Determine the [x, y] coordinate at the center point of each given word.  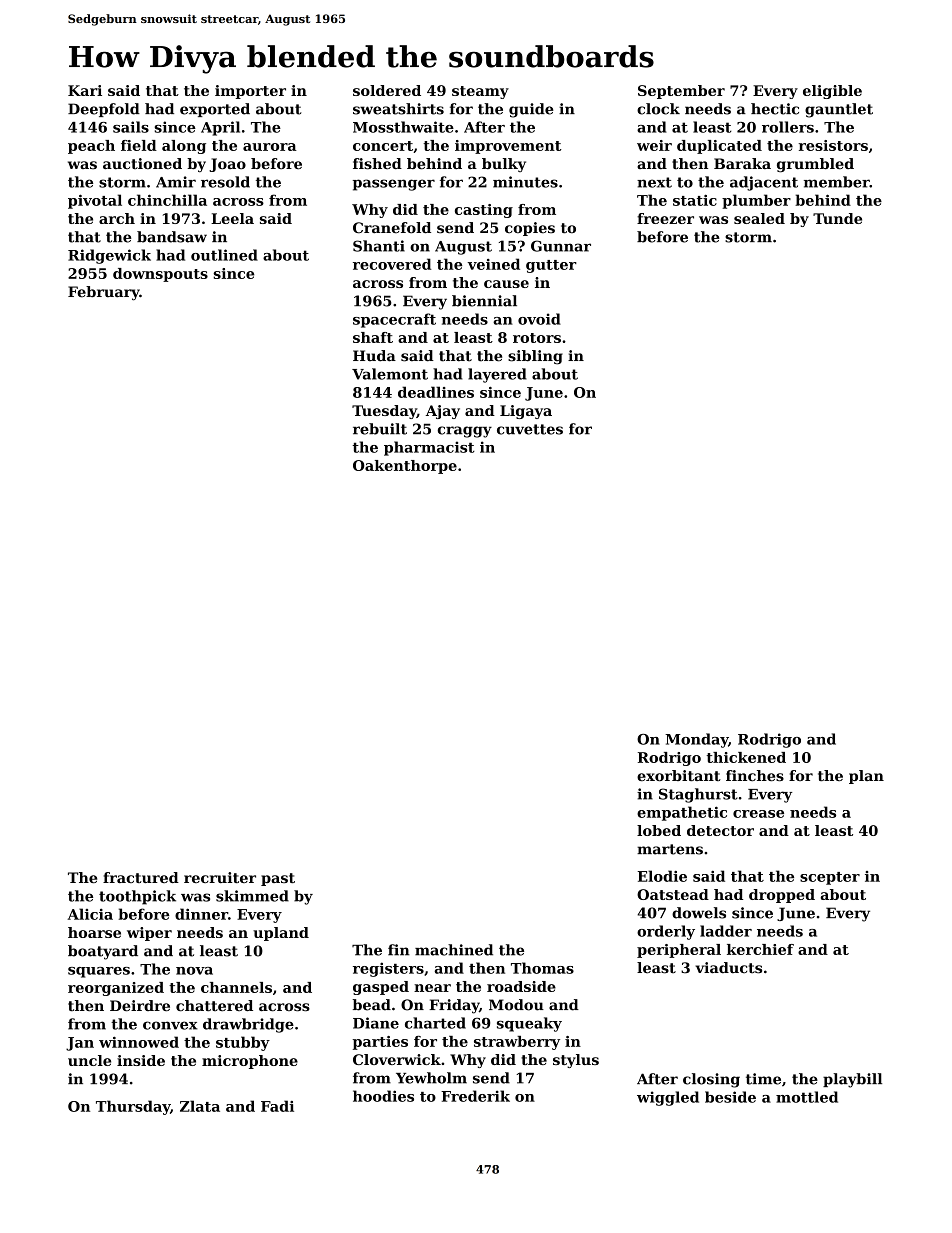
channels [236, 987]
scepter [830, 878]
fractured [141, 877]
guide [531, 110]
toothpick [137, 897]
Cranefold [392, 228]
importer [250, 92]
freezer [665, 218]
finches [755, 775]
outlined [224, 255]
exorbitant [679, 775]
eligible [832, 92]
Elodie [662, 876]
